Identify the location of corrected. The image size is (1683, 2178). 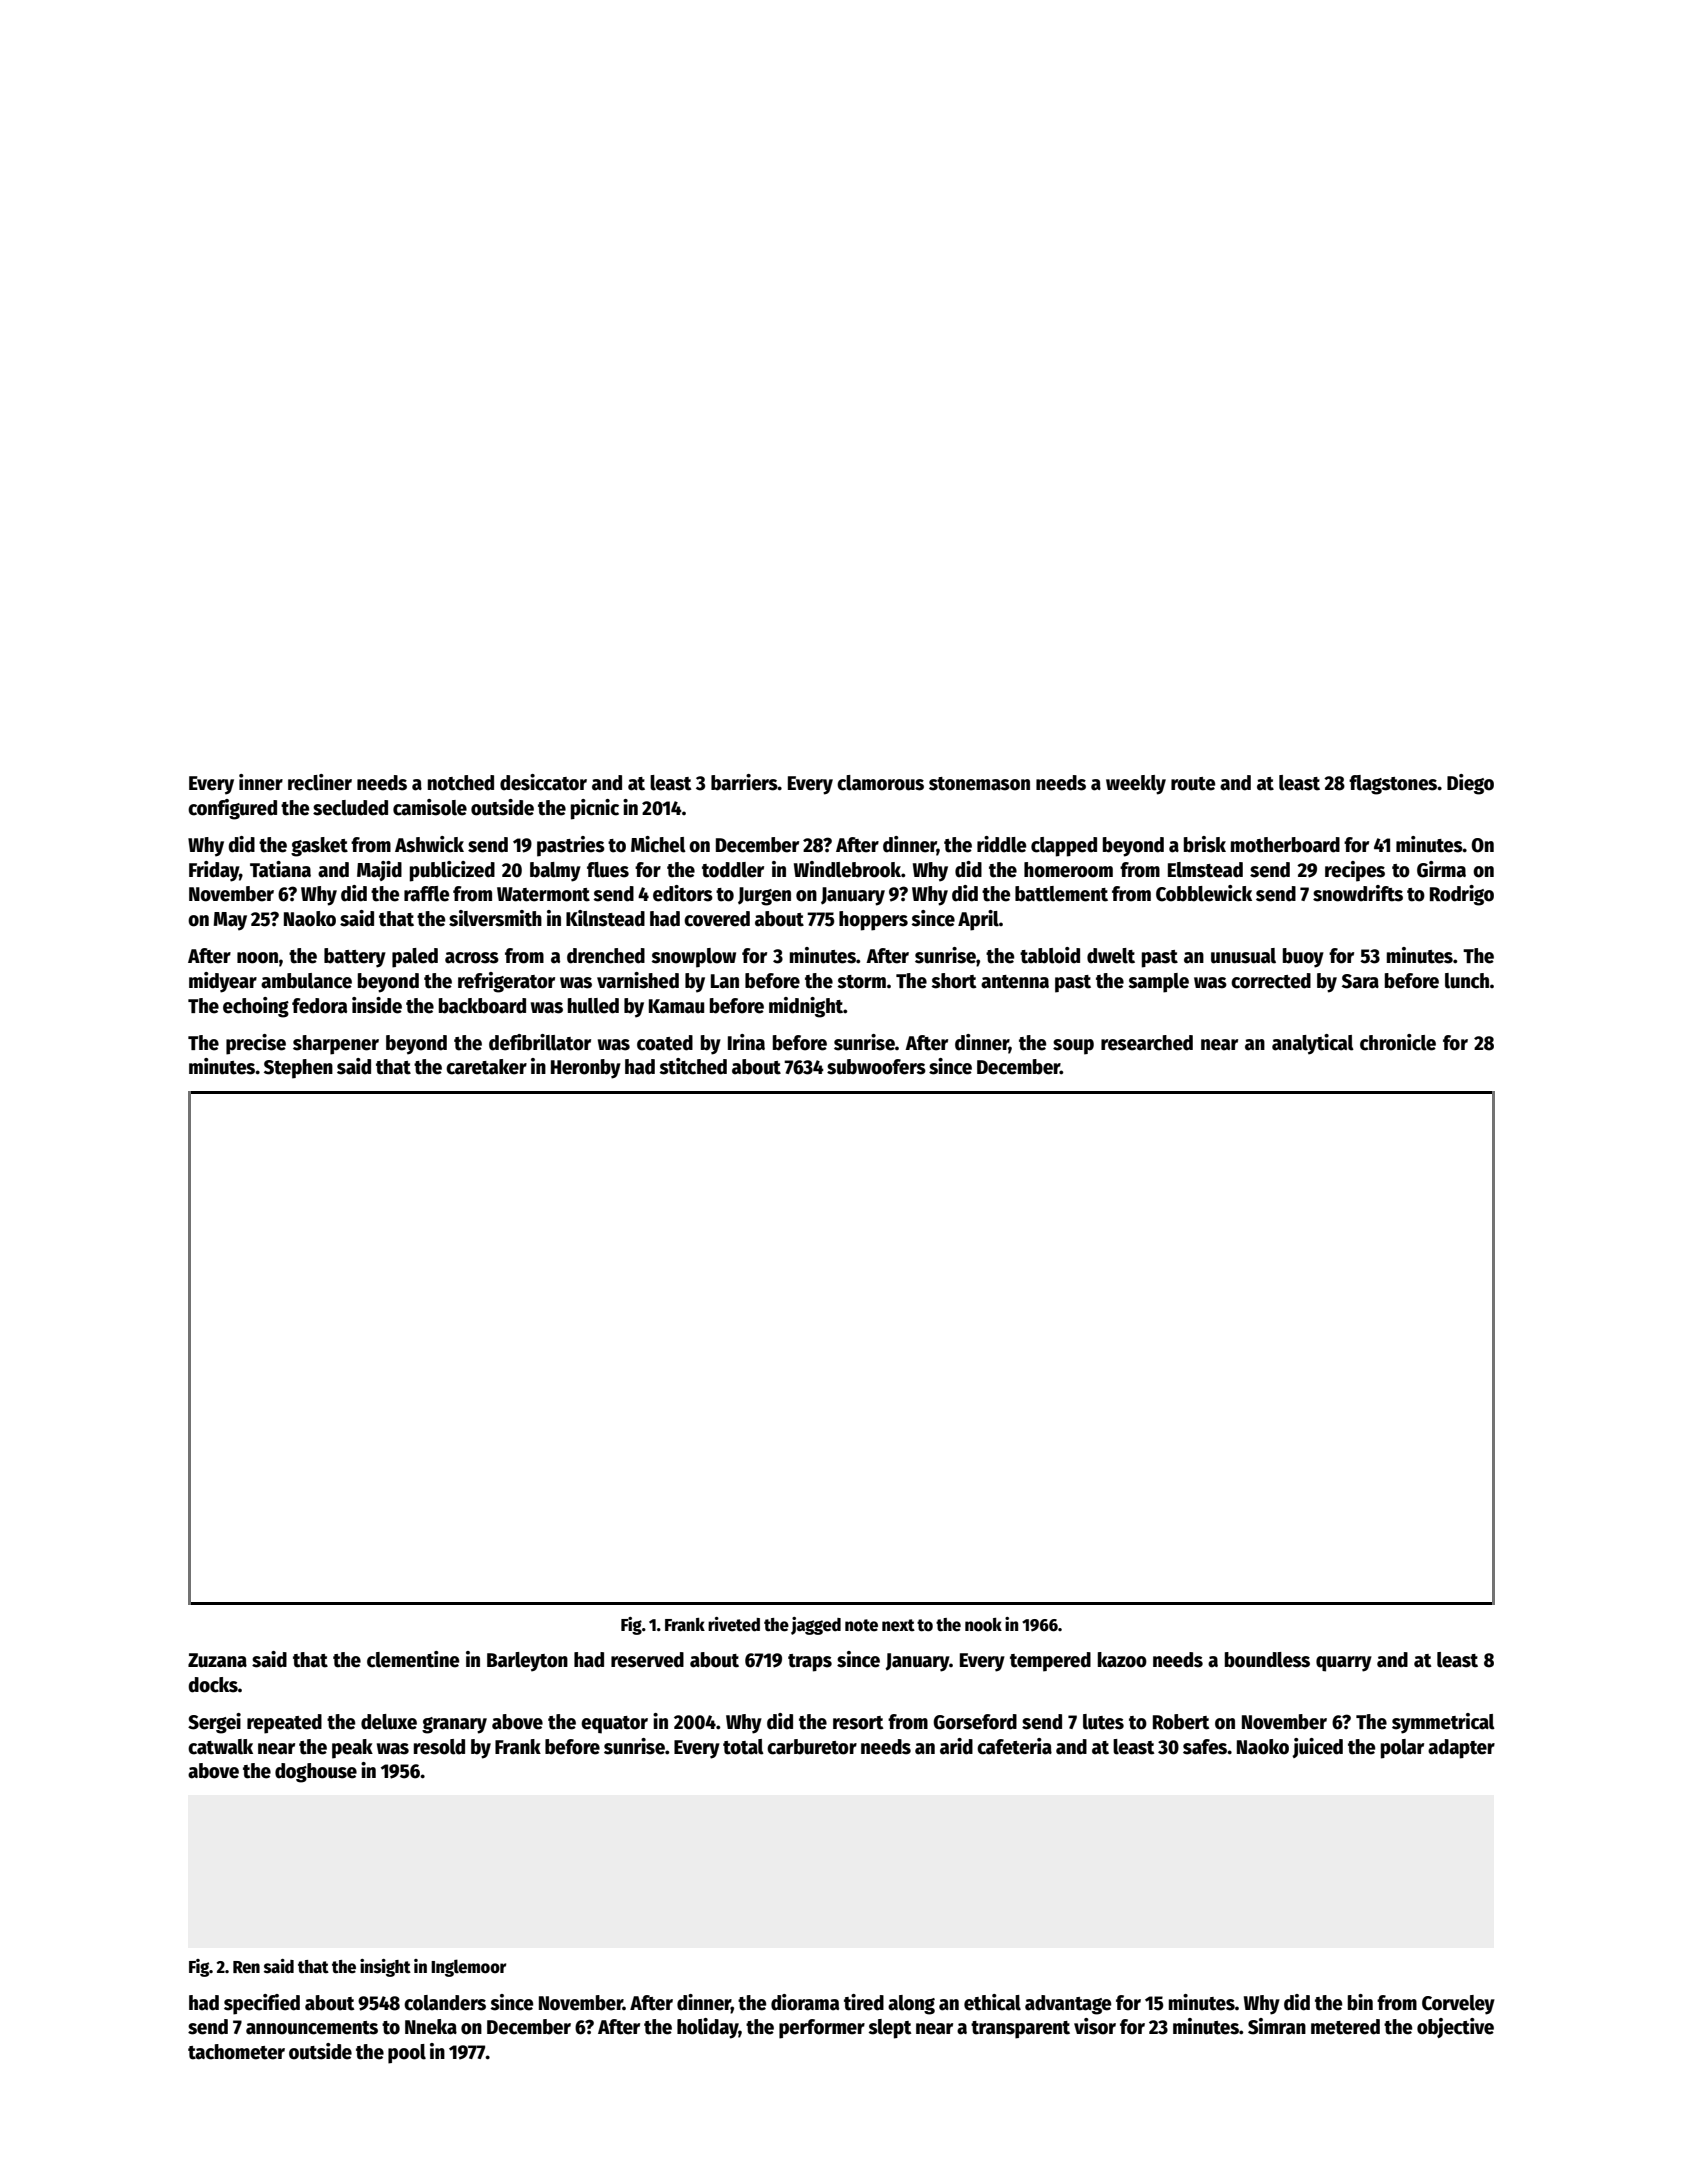
(1271, 981).
